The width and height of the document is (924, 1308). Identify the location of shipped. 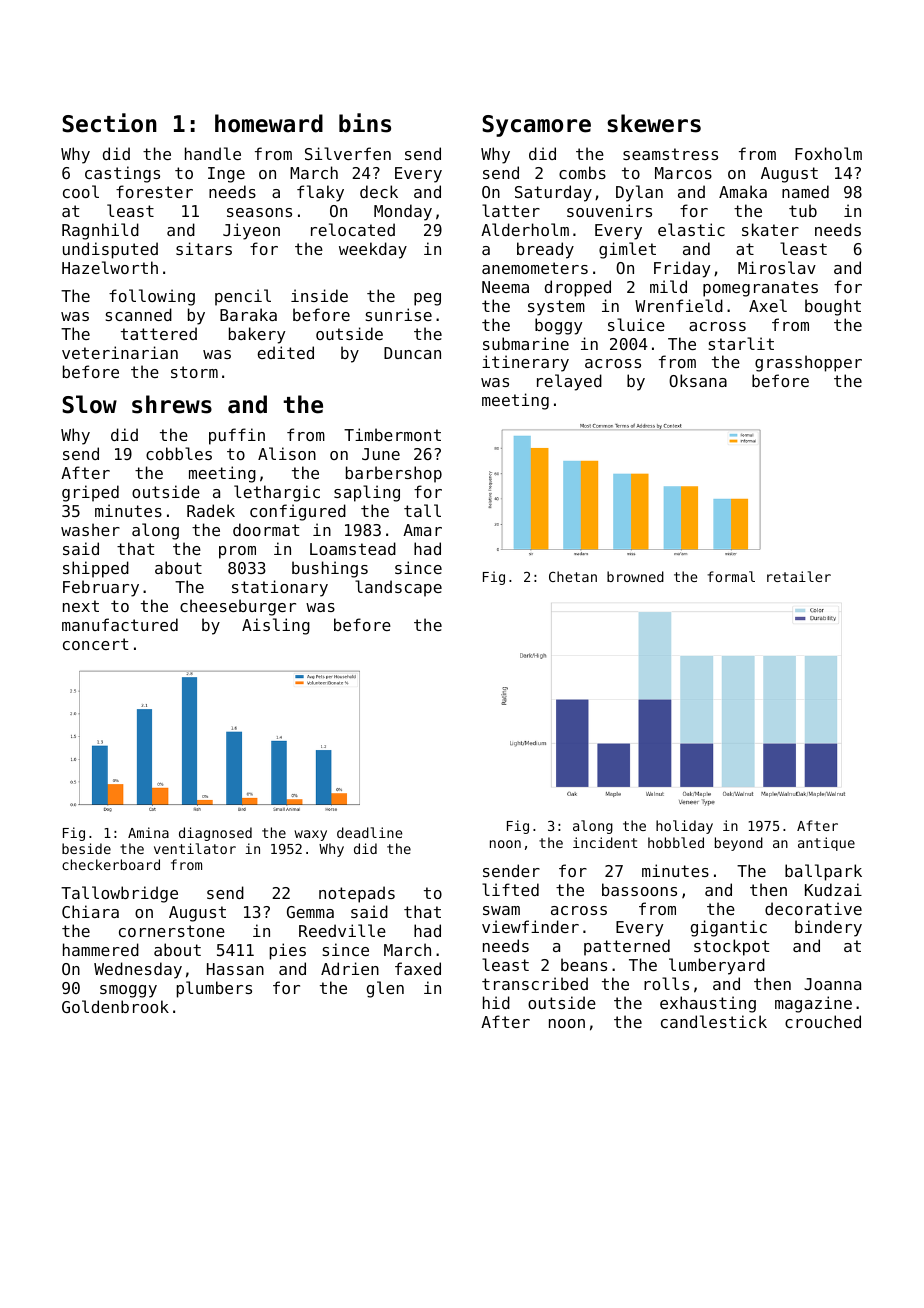
(96, 569).
